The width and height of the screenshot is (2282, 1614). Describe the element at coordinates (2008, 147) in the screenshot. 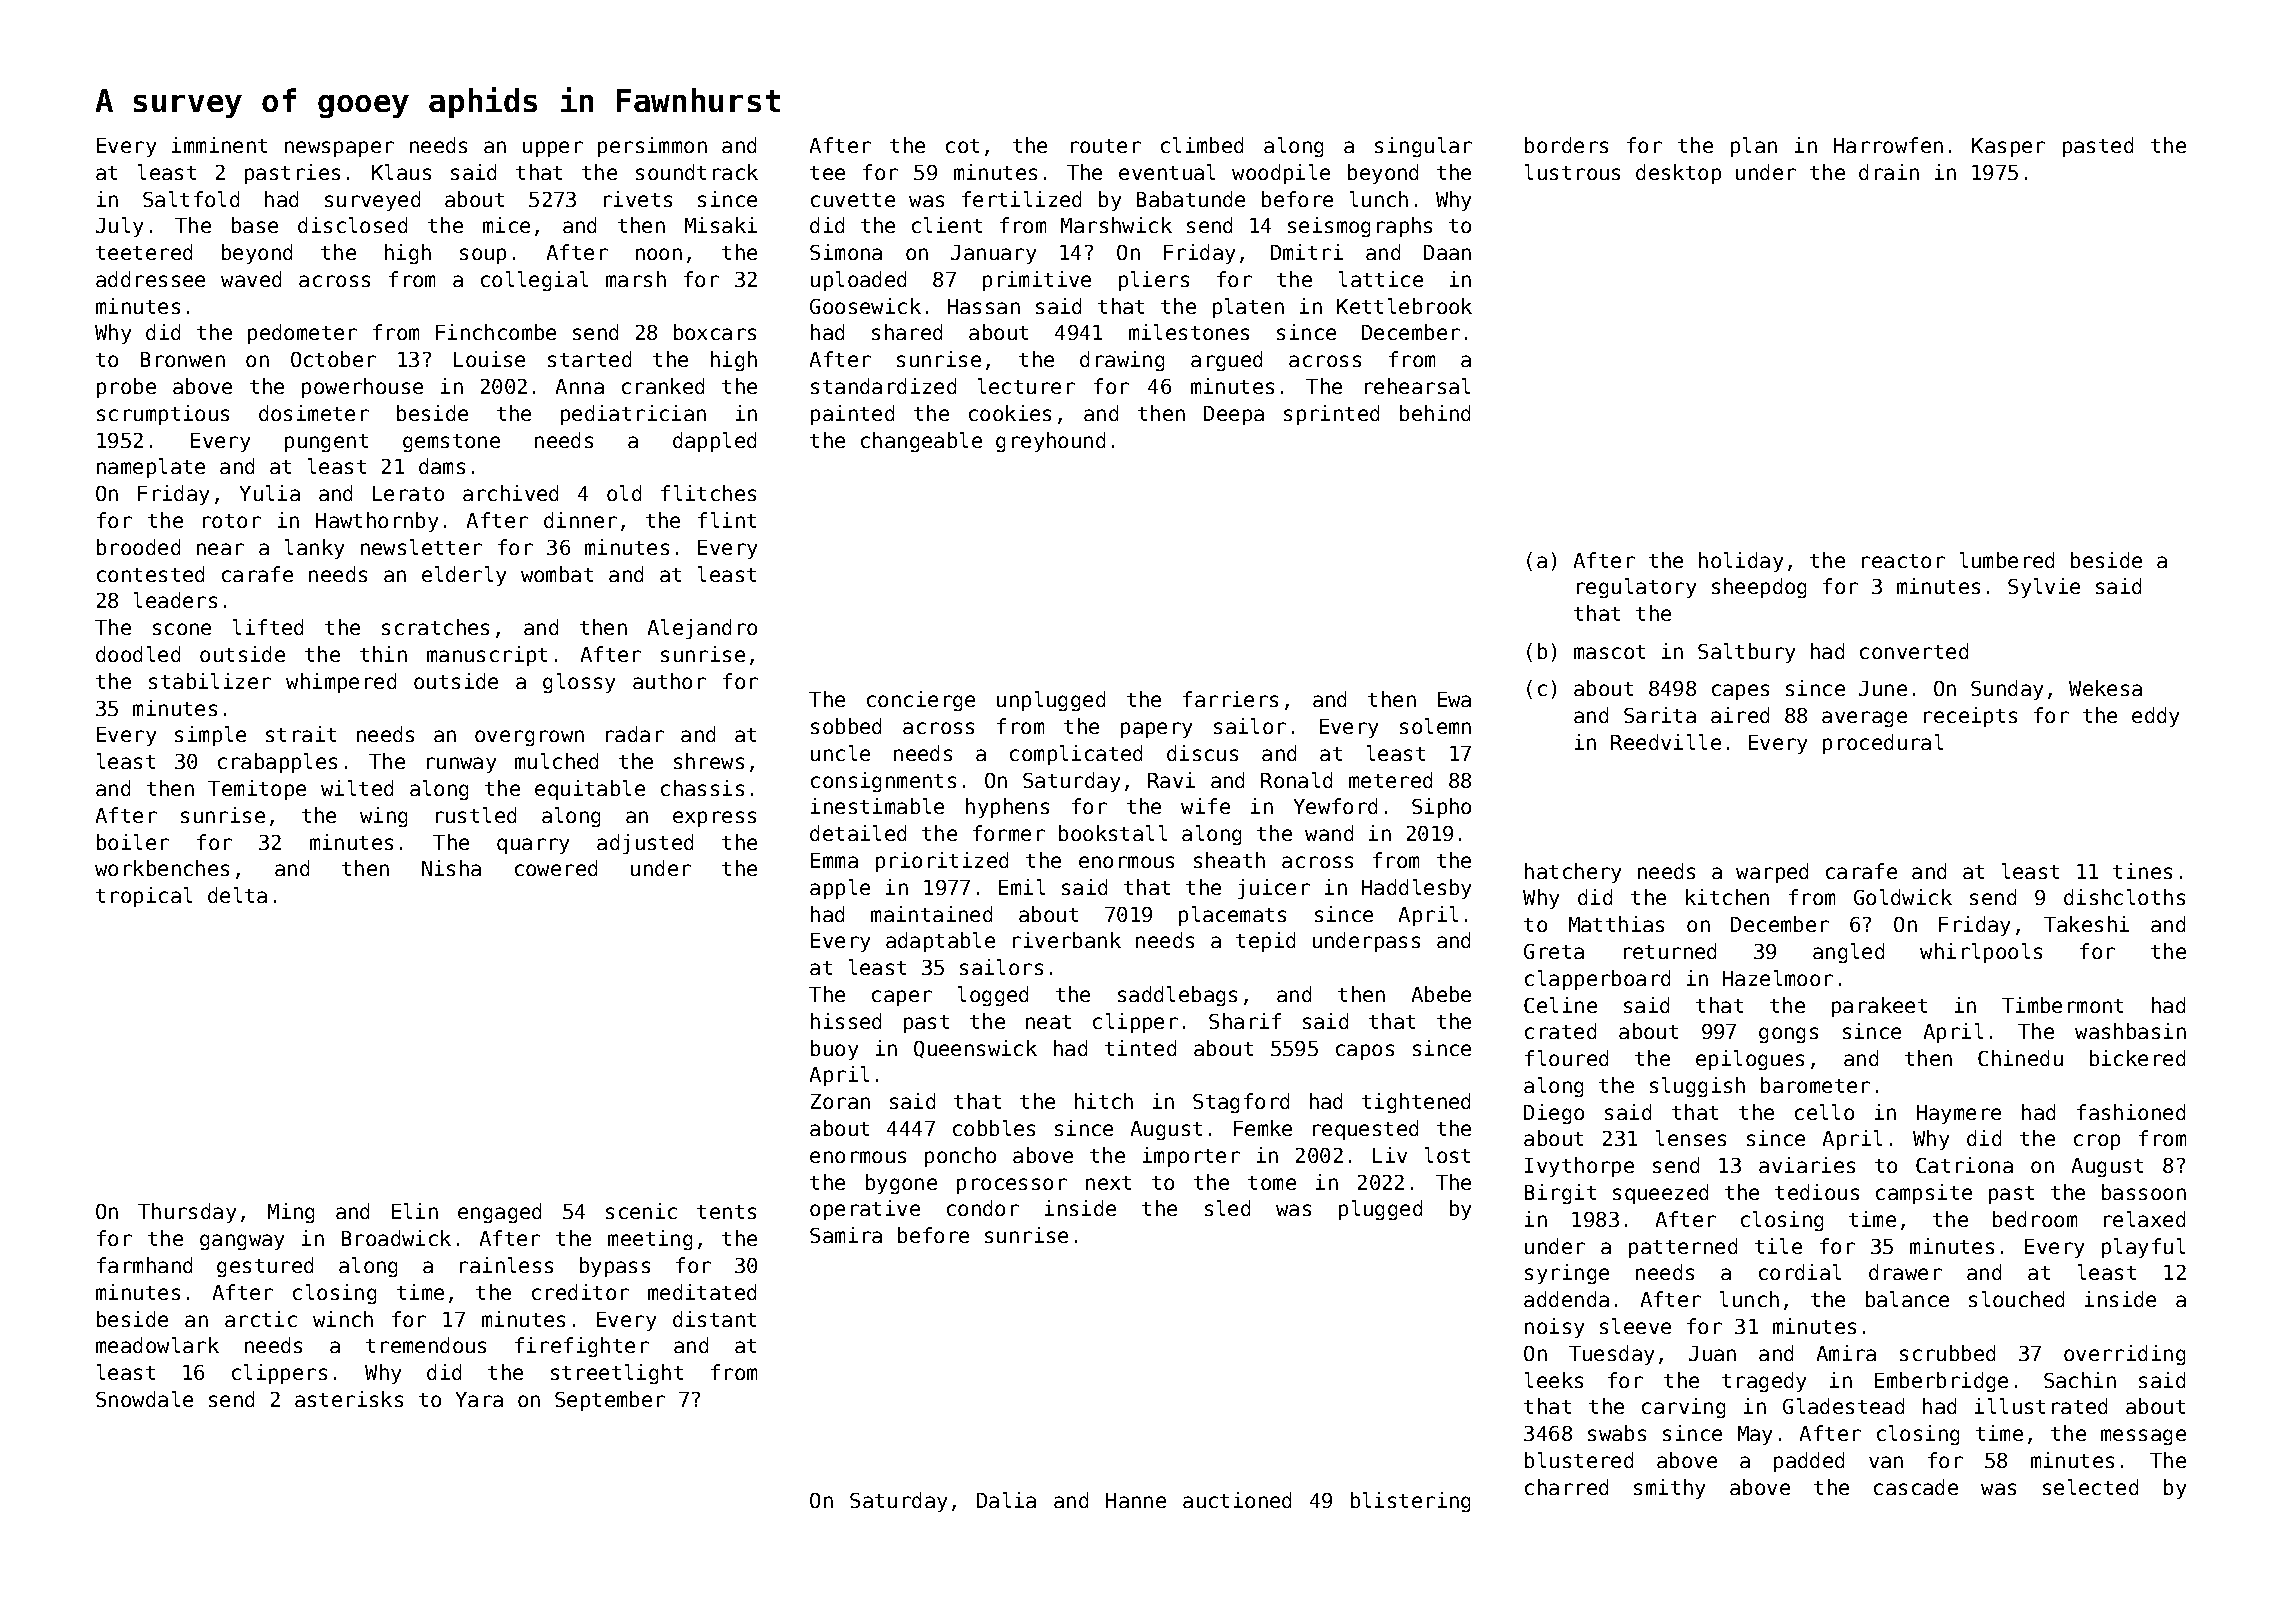

I see `Kasper` at that location.
